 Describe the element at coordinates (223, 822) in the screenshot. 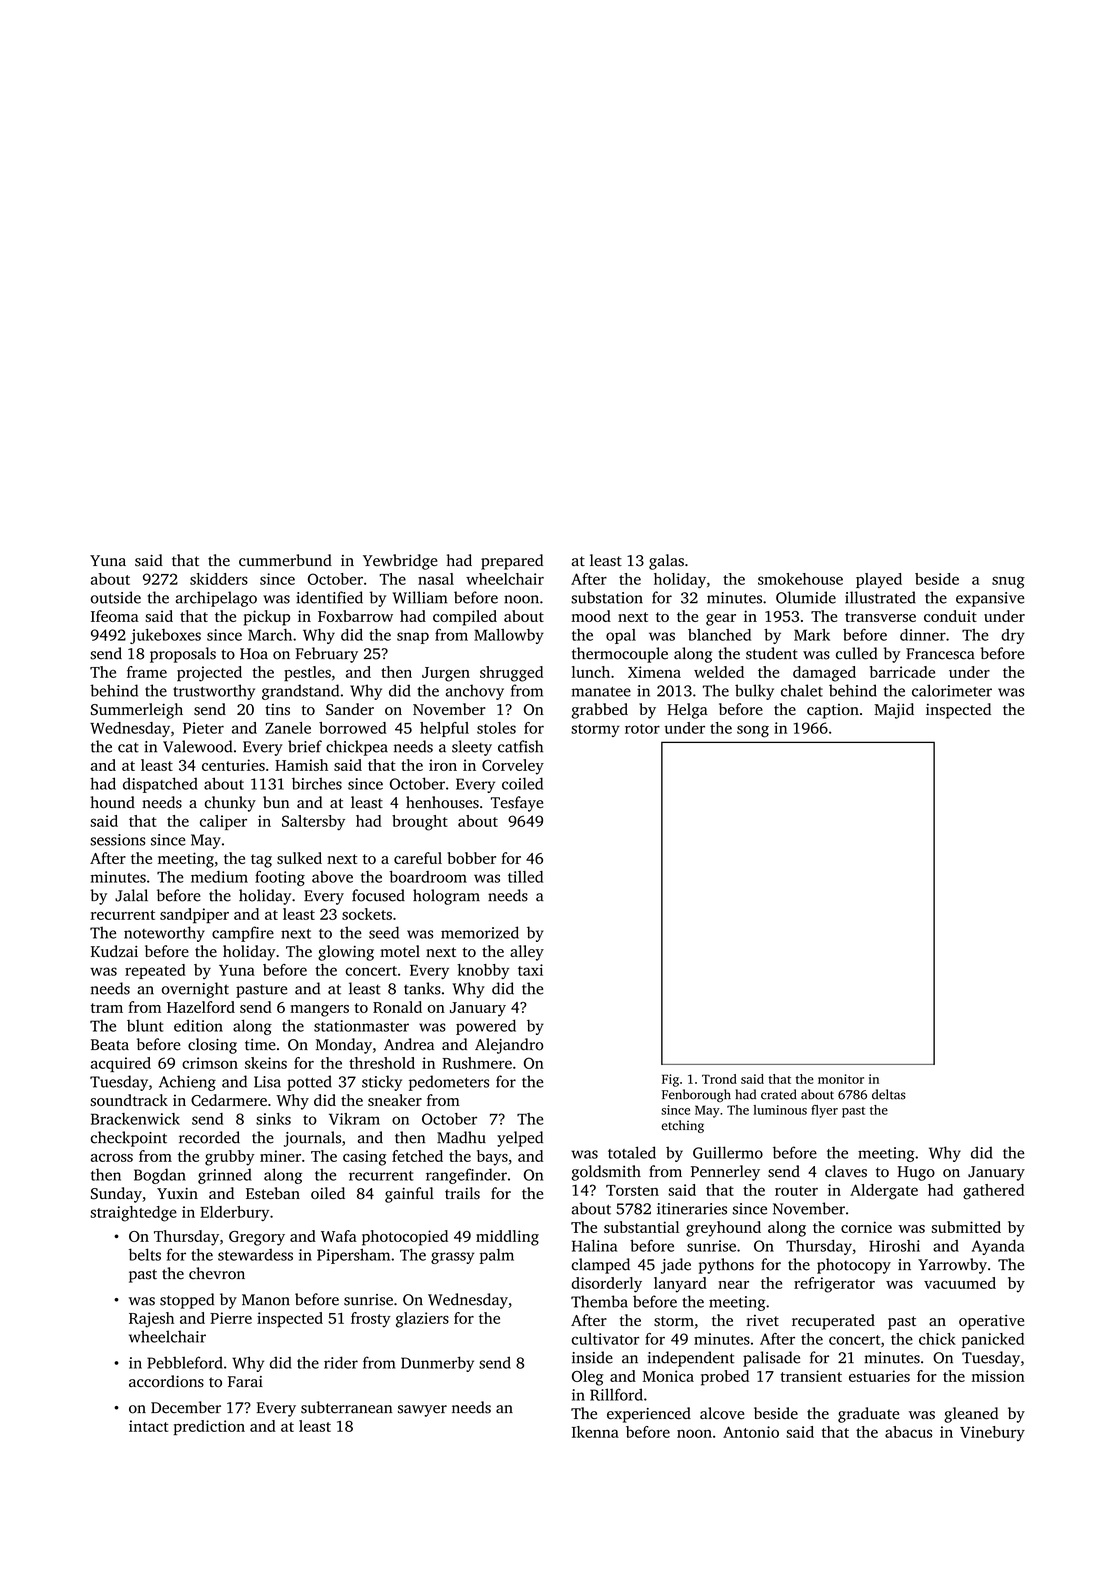

I see `caliper` at that location.
